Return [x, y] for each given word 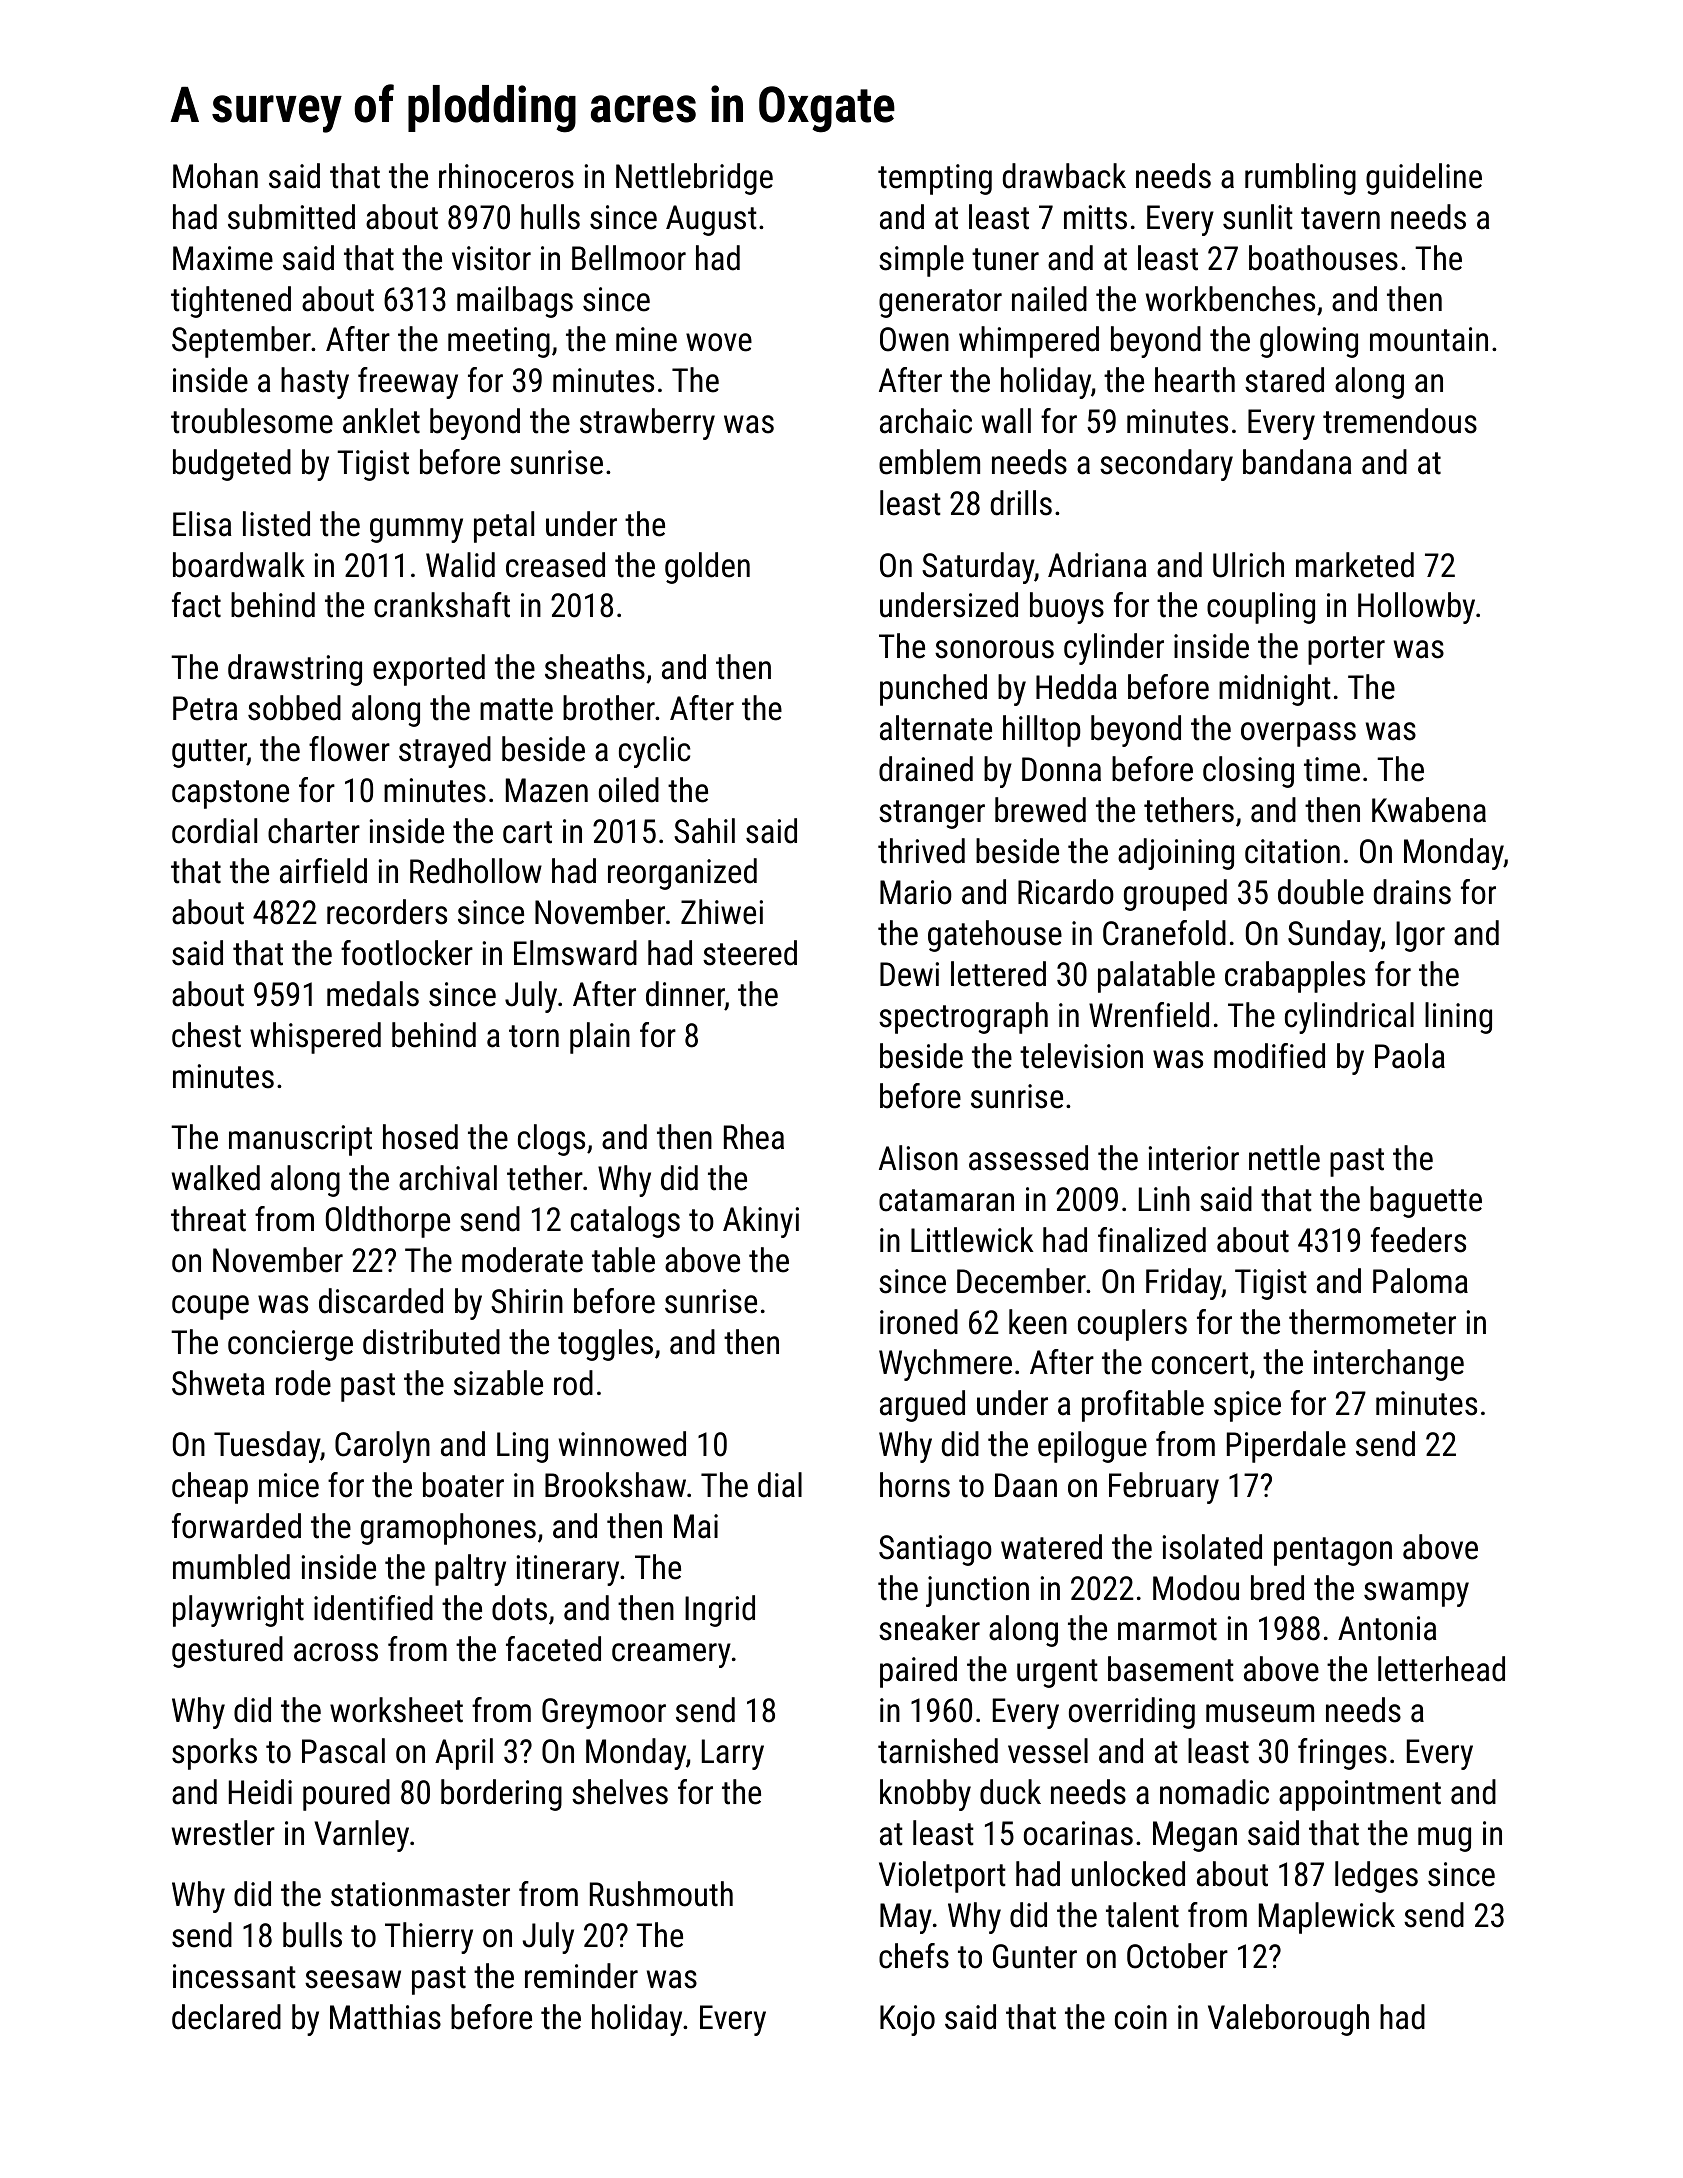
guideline [1424, 179]
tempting [935, 179]
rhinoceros [506, 176]
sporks [214, 1754]
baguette [1426, 1202]
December [1021, 1281]
